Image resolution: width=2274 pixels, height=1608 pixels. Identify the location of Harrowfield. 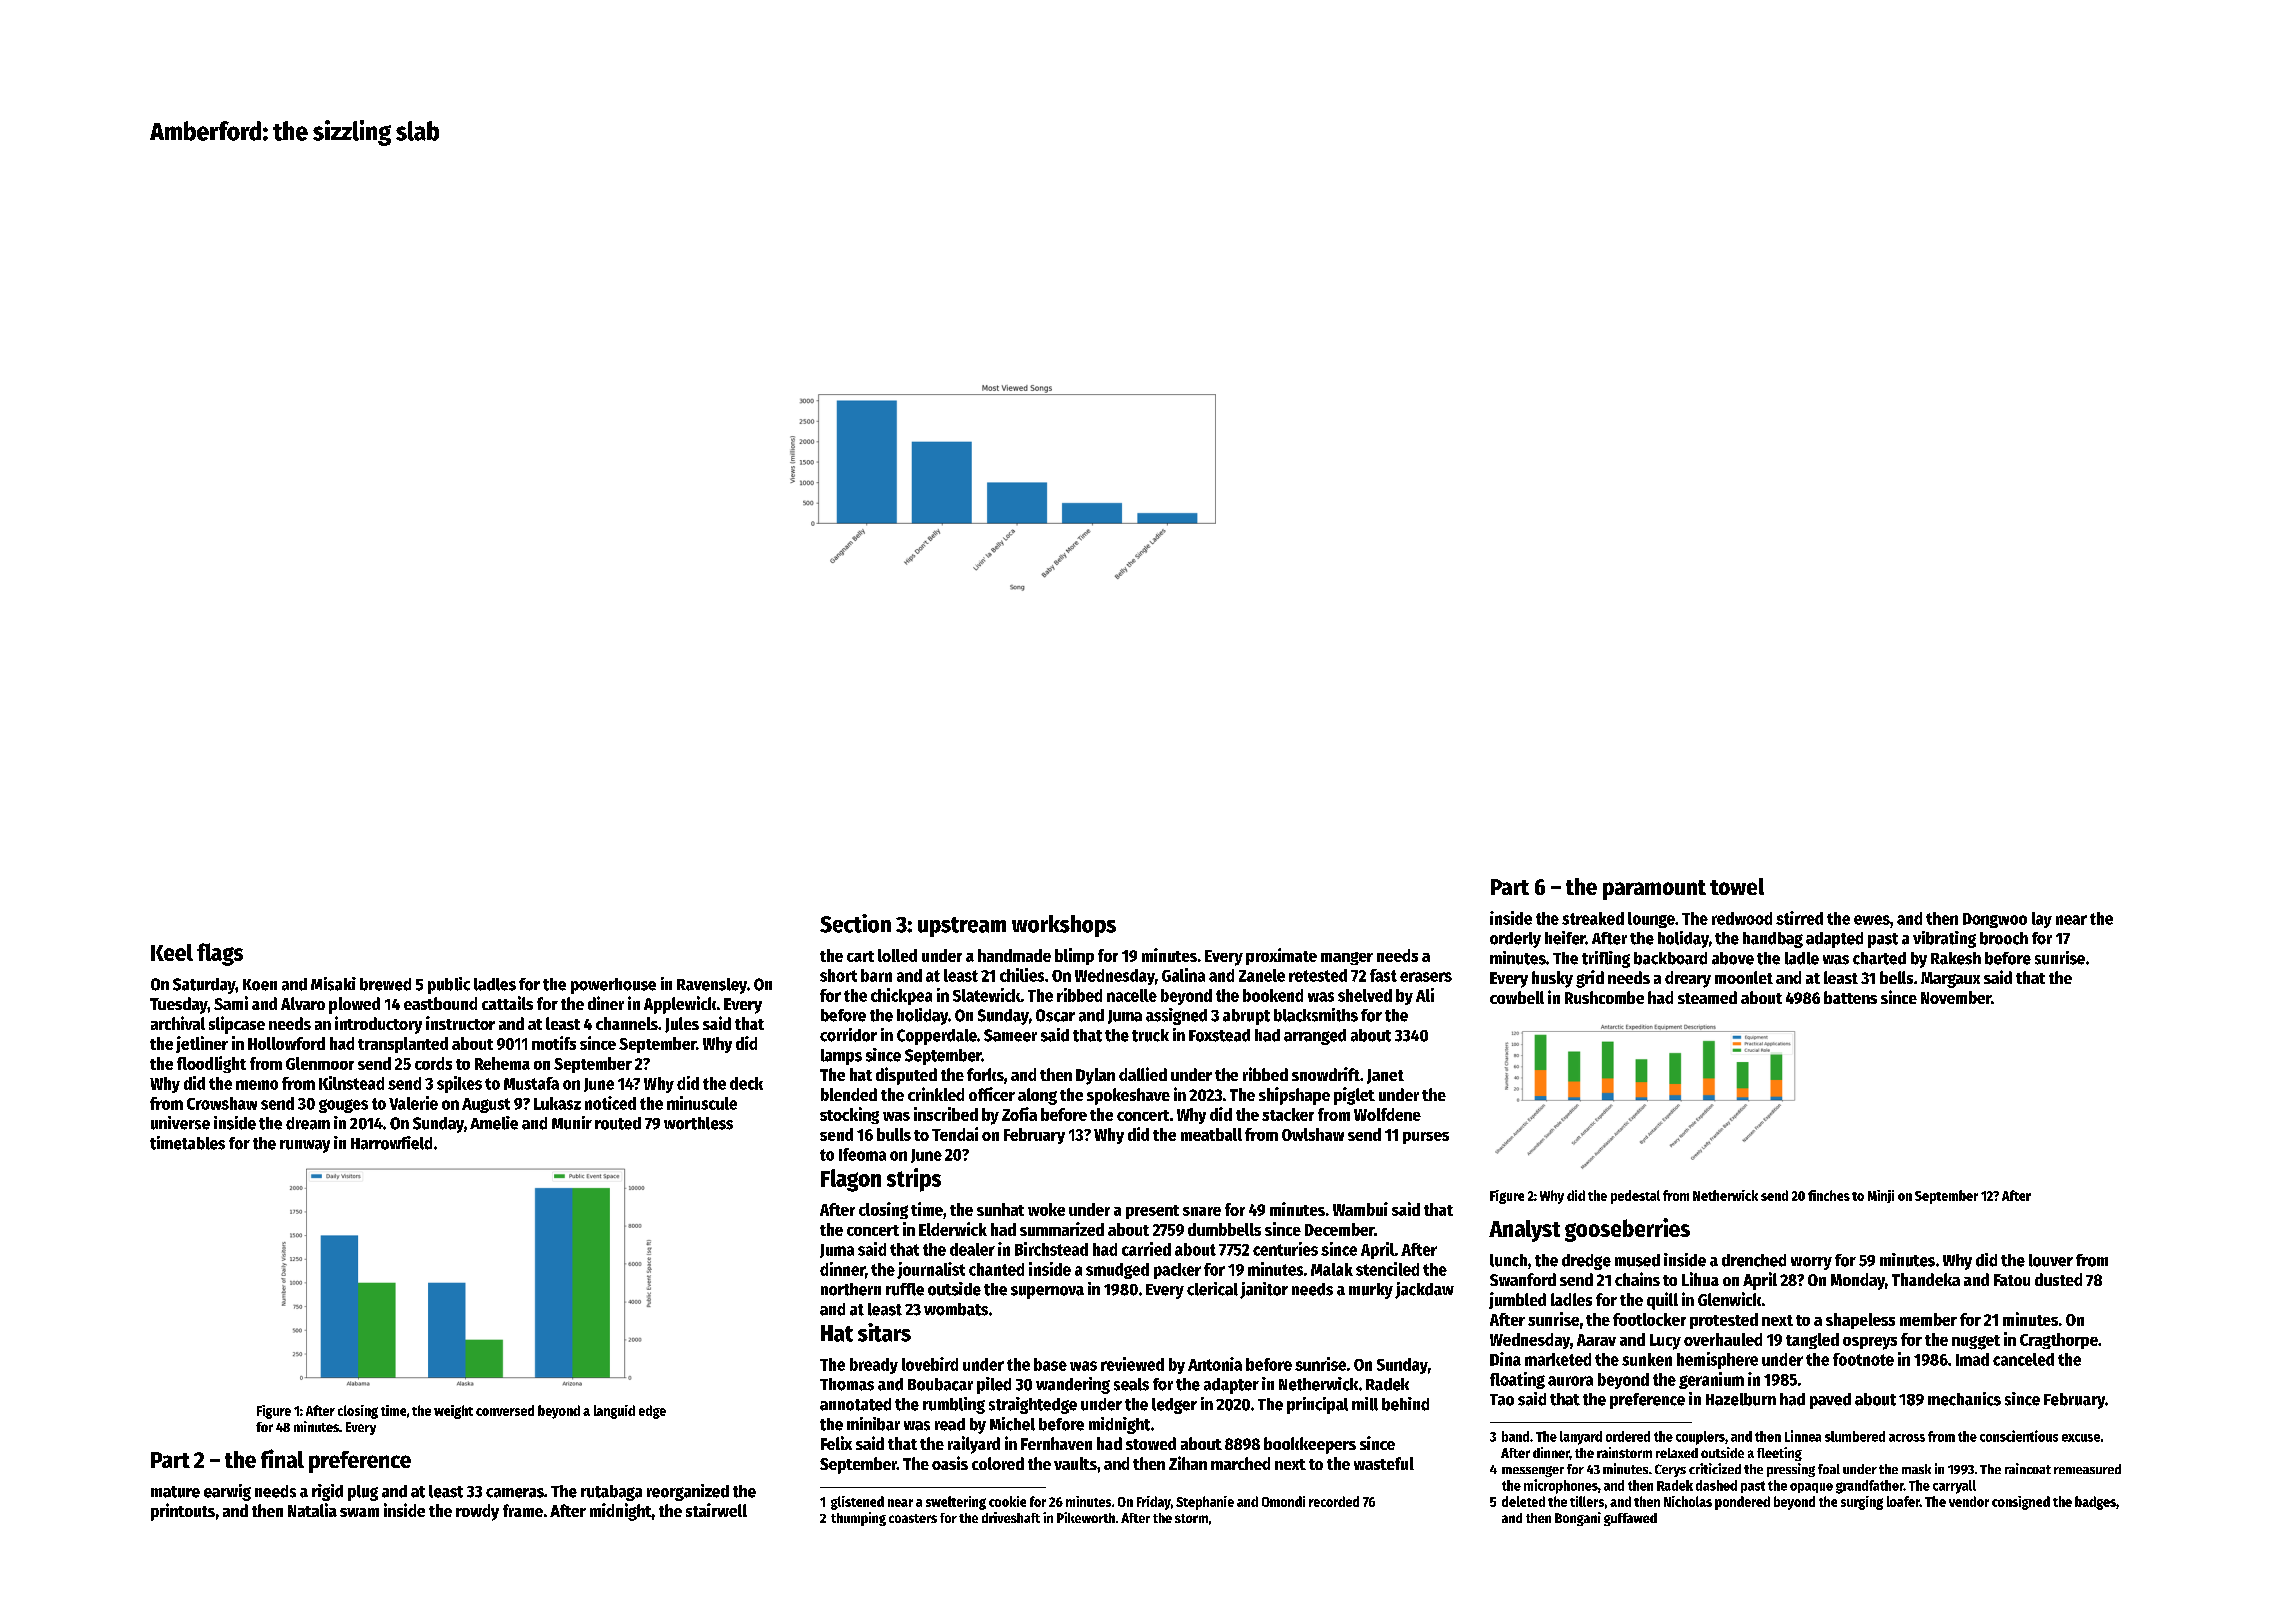
(391, 1143).
